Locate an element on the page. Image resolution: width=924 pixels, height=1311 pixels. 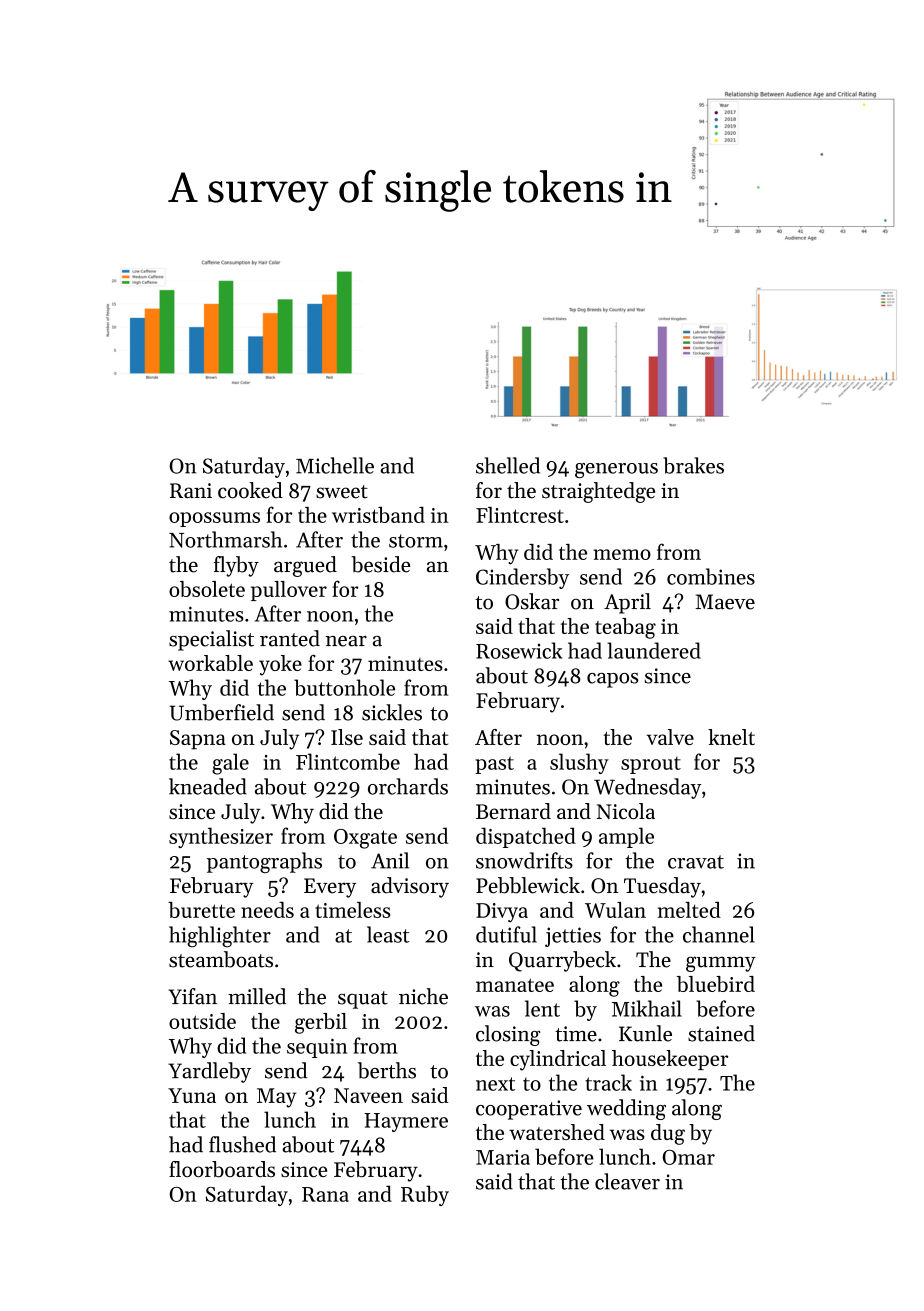
squat is located at coordinates (363, 1000).
